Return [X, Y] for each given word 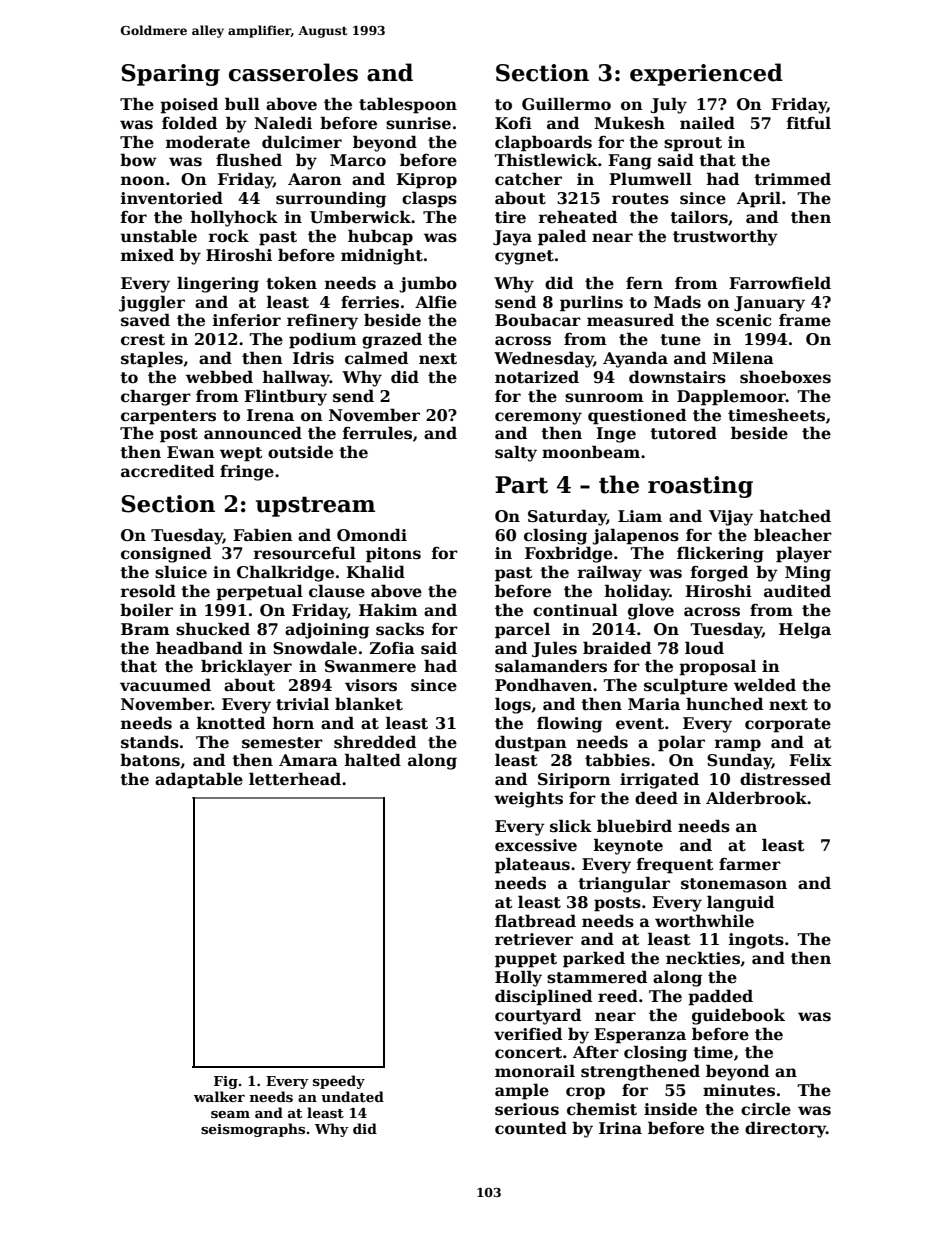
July [668, 105]
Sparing [170, 75]
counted [531, 1128]
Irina [620, 1128]
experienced [706, 74]
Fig [226, 1082]
